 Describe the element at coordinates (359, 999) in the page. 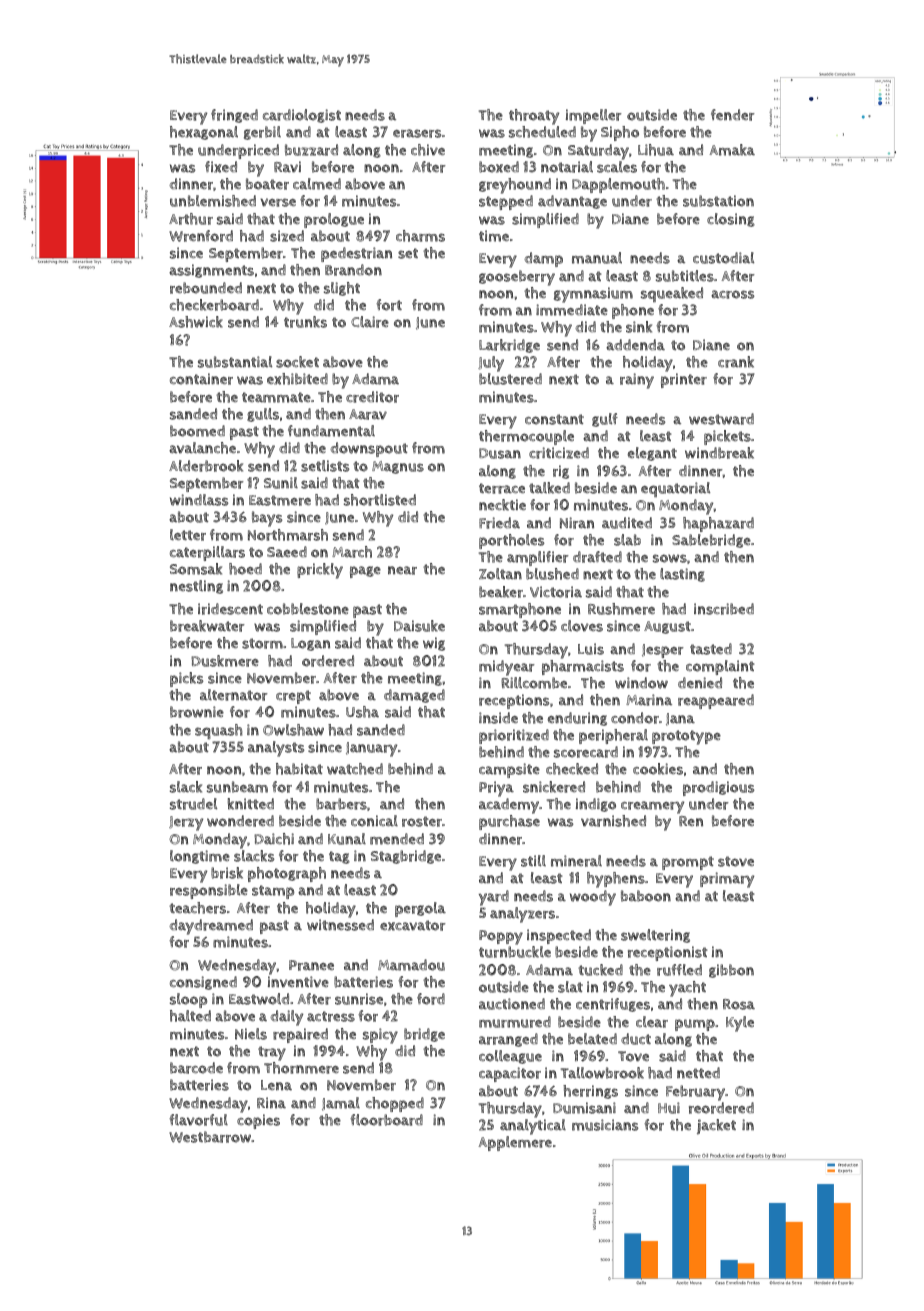

I see `sunrise` at that location.
